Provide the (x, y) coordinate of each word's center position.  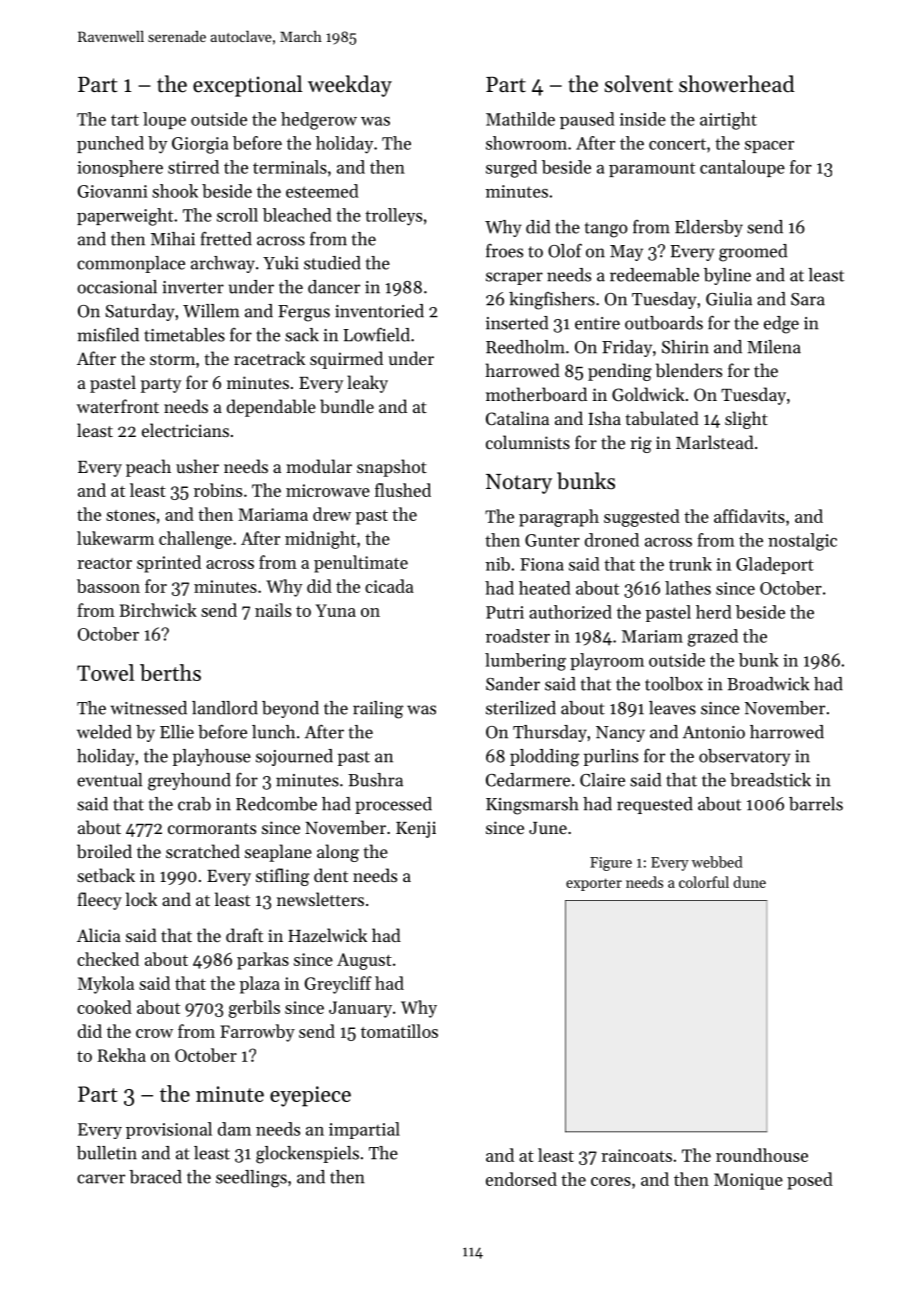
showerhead (737, 84)
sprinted (169, 564)
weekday (350, 86)
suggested (642, 518)
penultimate (361, 564)
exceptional (247, 86)
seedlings (251, 1179)
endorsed (521, 1179)
